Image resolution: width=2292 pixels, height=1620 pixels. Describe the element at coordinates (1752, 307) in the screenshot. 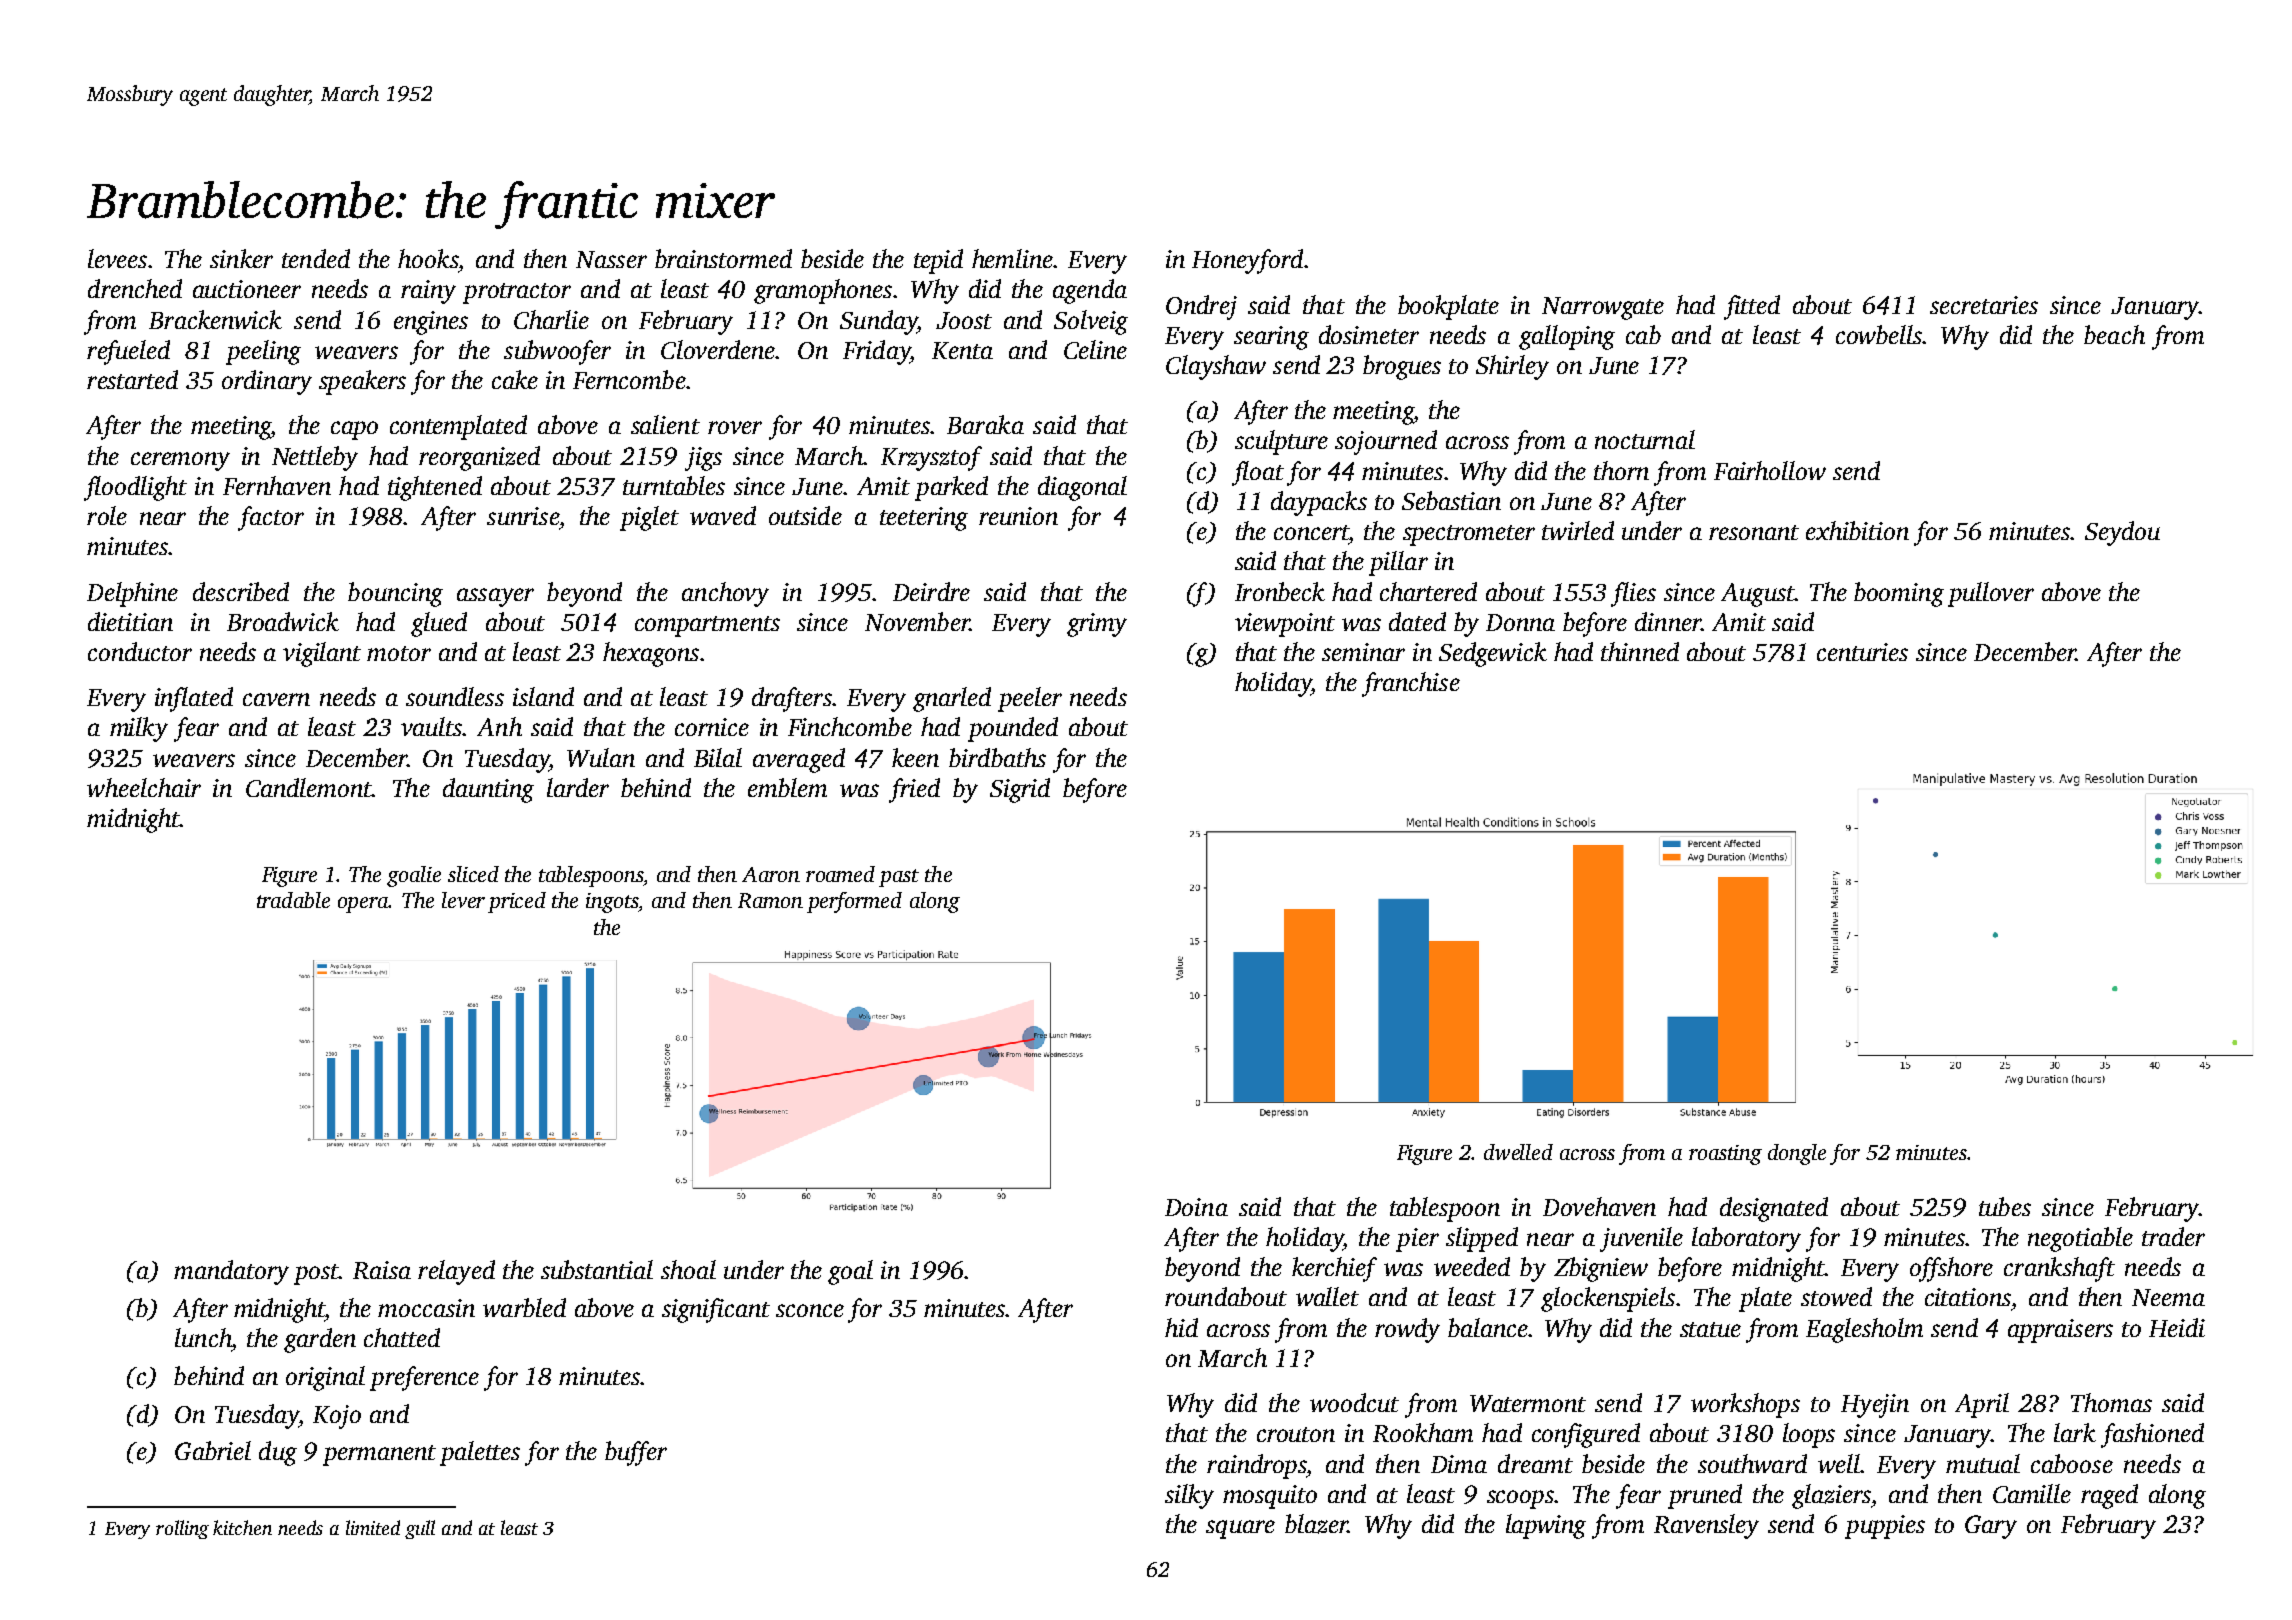

I see `fitted` at that location.
